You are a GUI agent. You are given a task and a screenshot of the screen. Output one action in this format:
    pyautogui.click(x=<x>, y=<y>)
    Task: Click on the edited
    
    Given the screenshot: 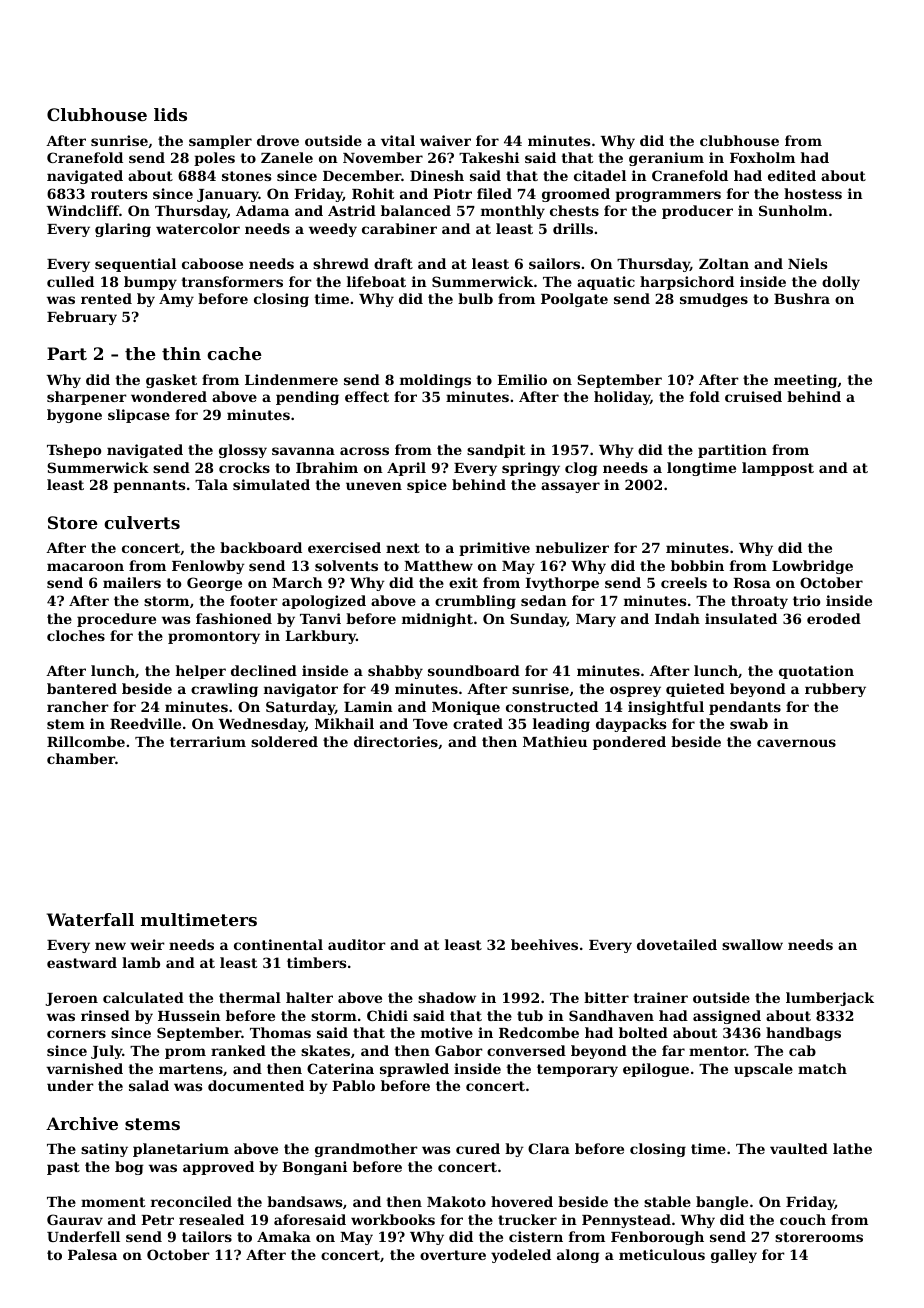 What is the action you would take?
    pyautogui.click(x=792, y=175)
